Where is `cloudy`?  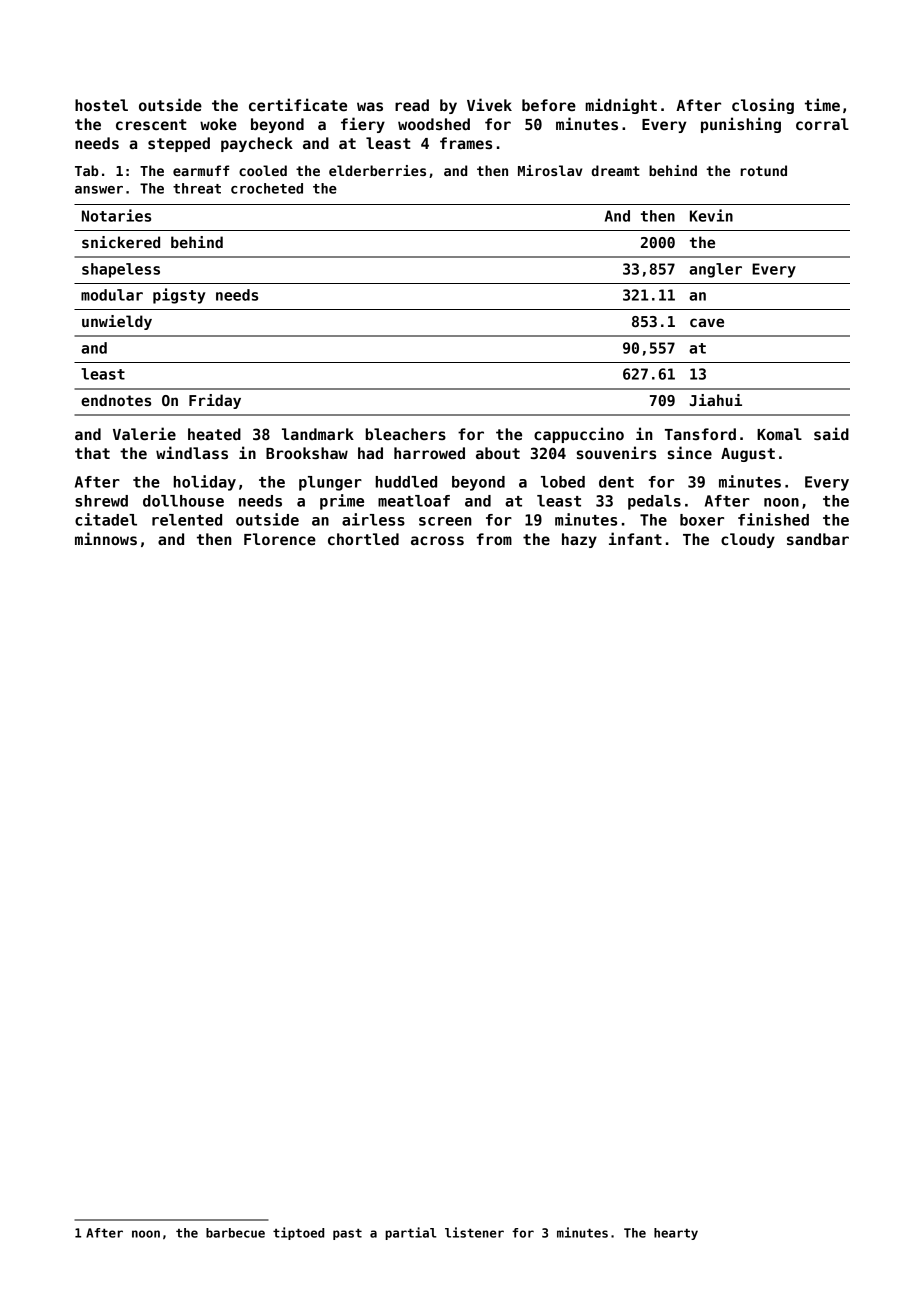 cloudy is located at coordinates (748, 540).
